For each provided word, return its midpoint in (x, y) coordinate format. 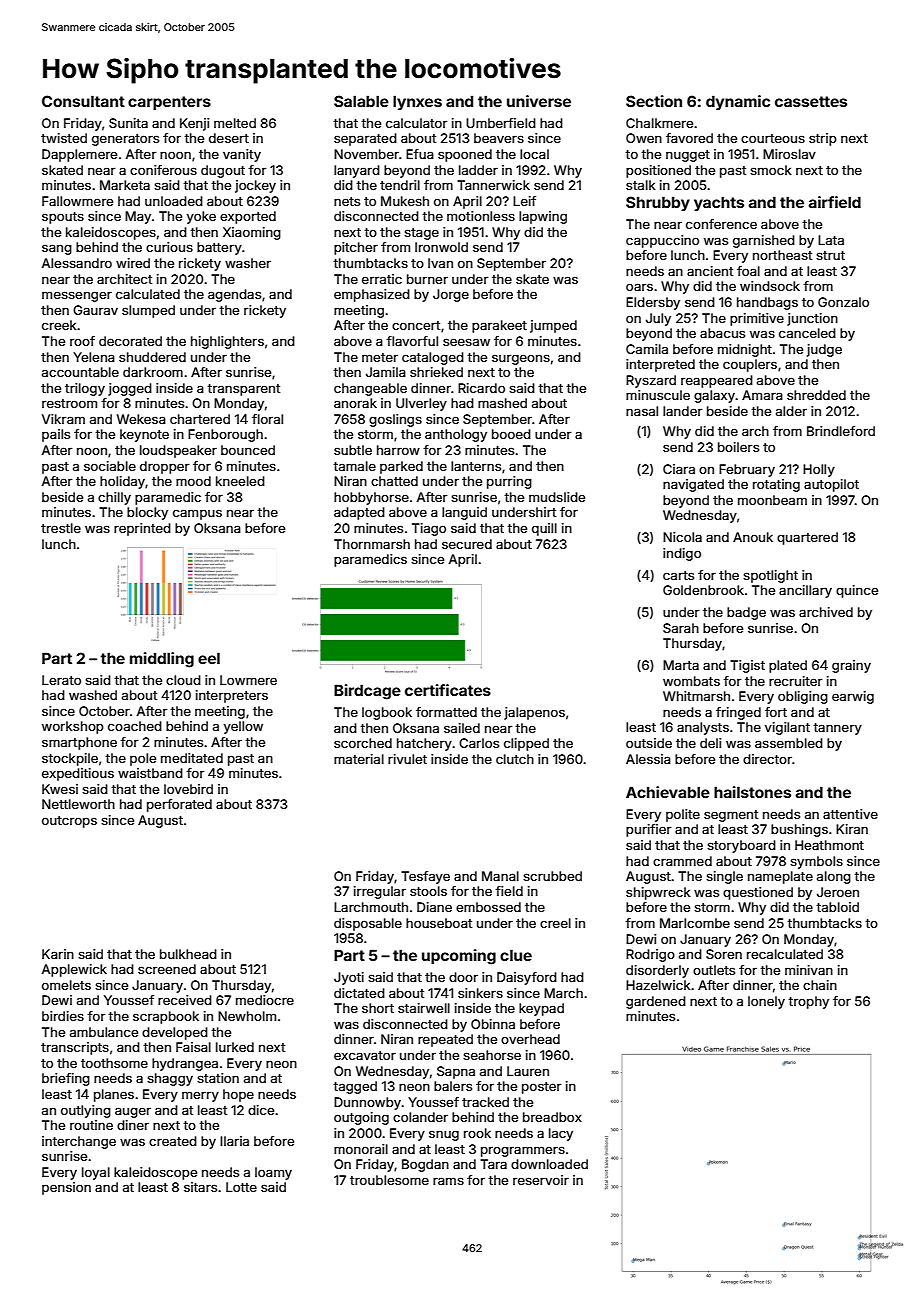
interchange (79, 1142)
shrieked (436, 372)
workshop (73, 727)
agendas (234, 295)
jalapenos (534, 713)
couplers (750, 365)
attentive (850, 814)
